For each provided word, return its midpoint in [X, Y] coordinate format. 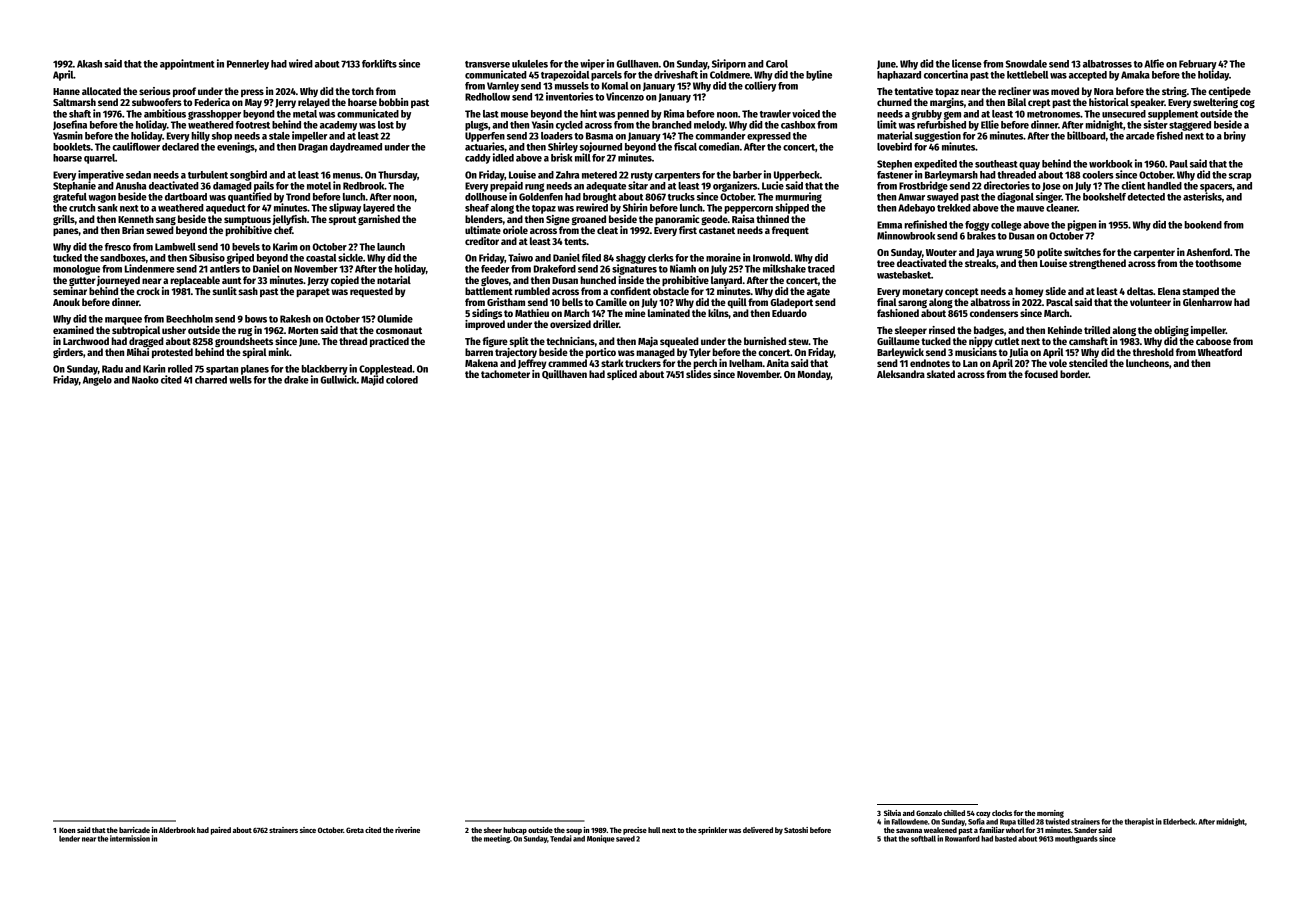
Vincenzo [625, 96]
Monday [814, 375]
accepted [1088, 76]
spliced [622, 375]
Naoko [145, 380]
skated [941, 374]
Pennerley [248, 65]
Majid [372, 380]
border [1074, 374]
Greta [355, 830]
